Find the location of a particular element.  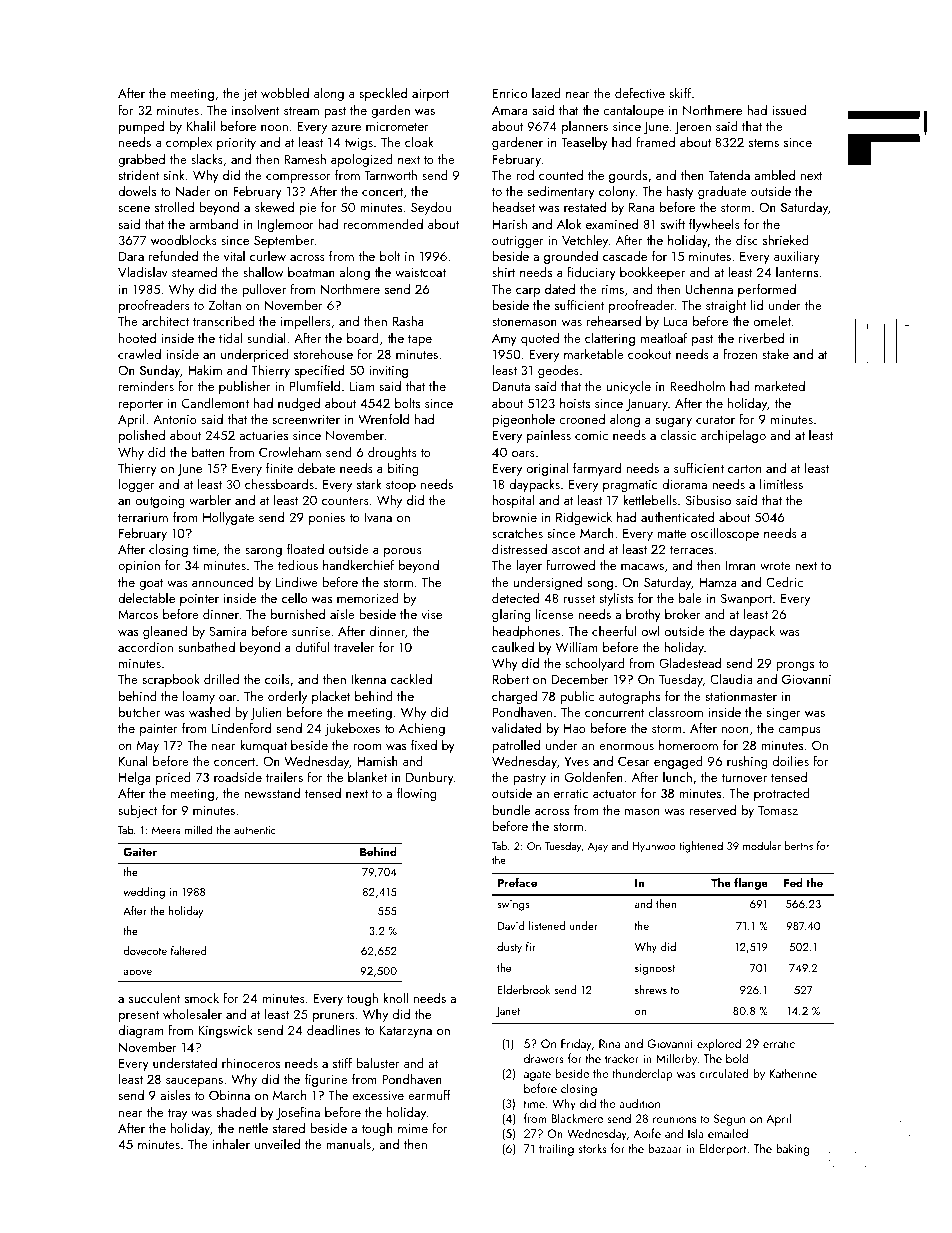

Hamish is located at coordinates (378, 761).
